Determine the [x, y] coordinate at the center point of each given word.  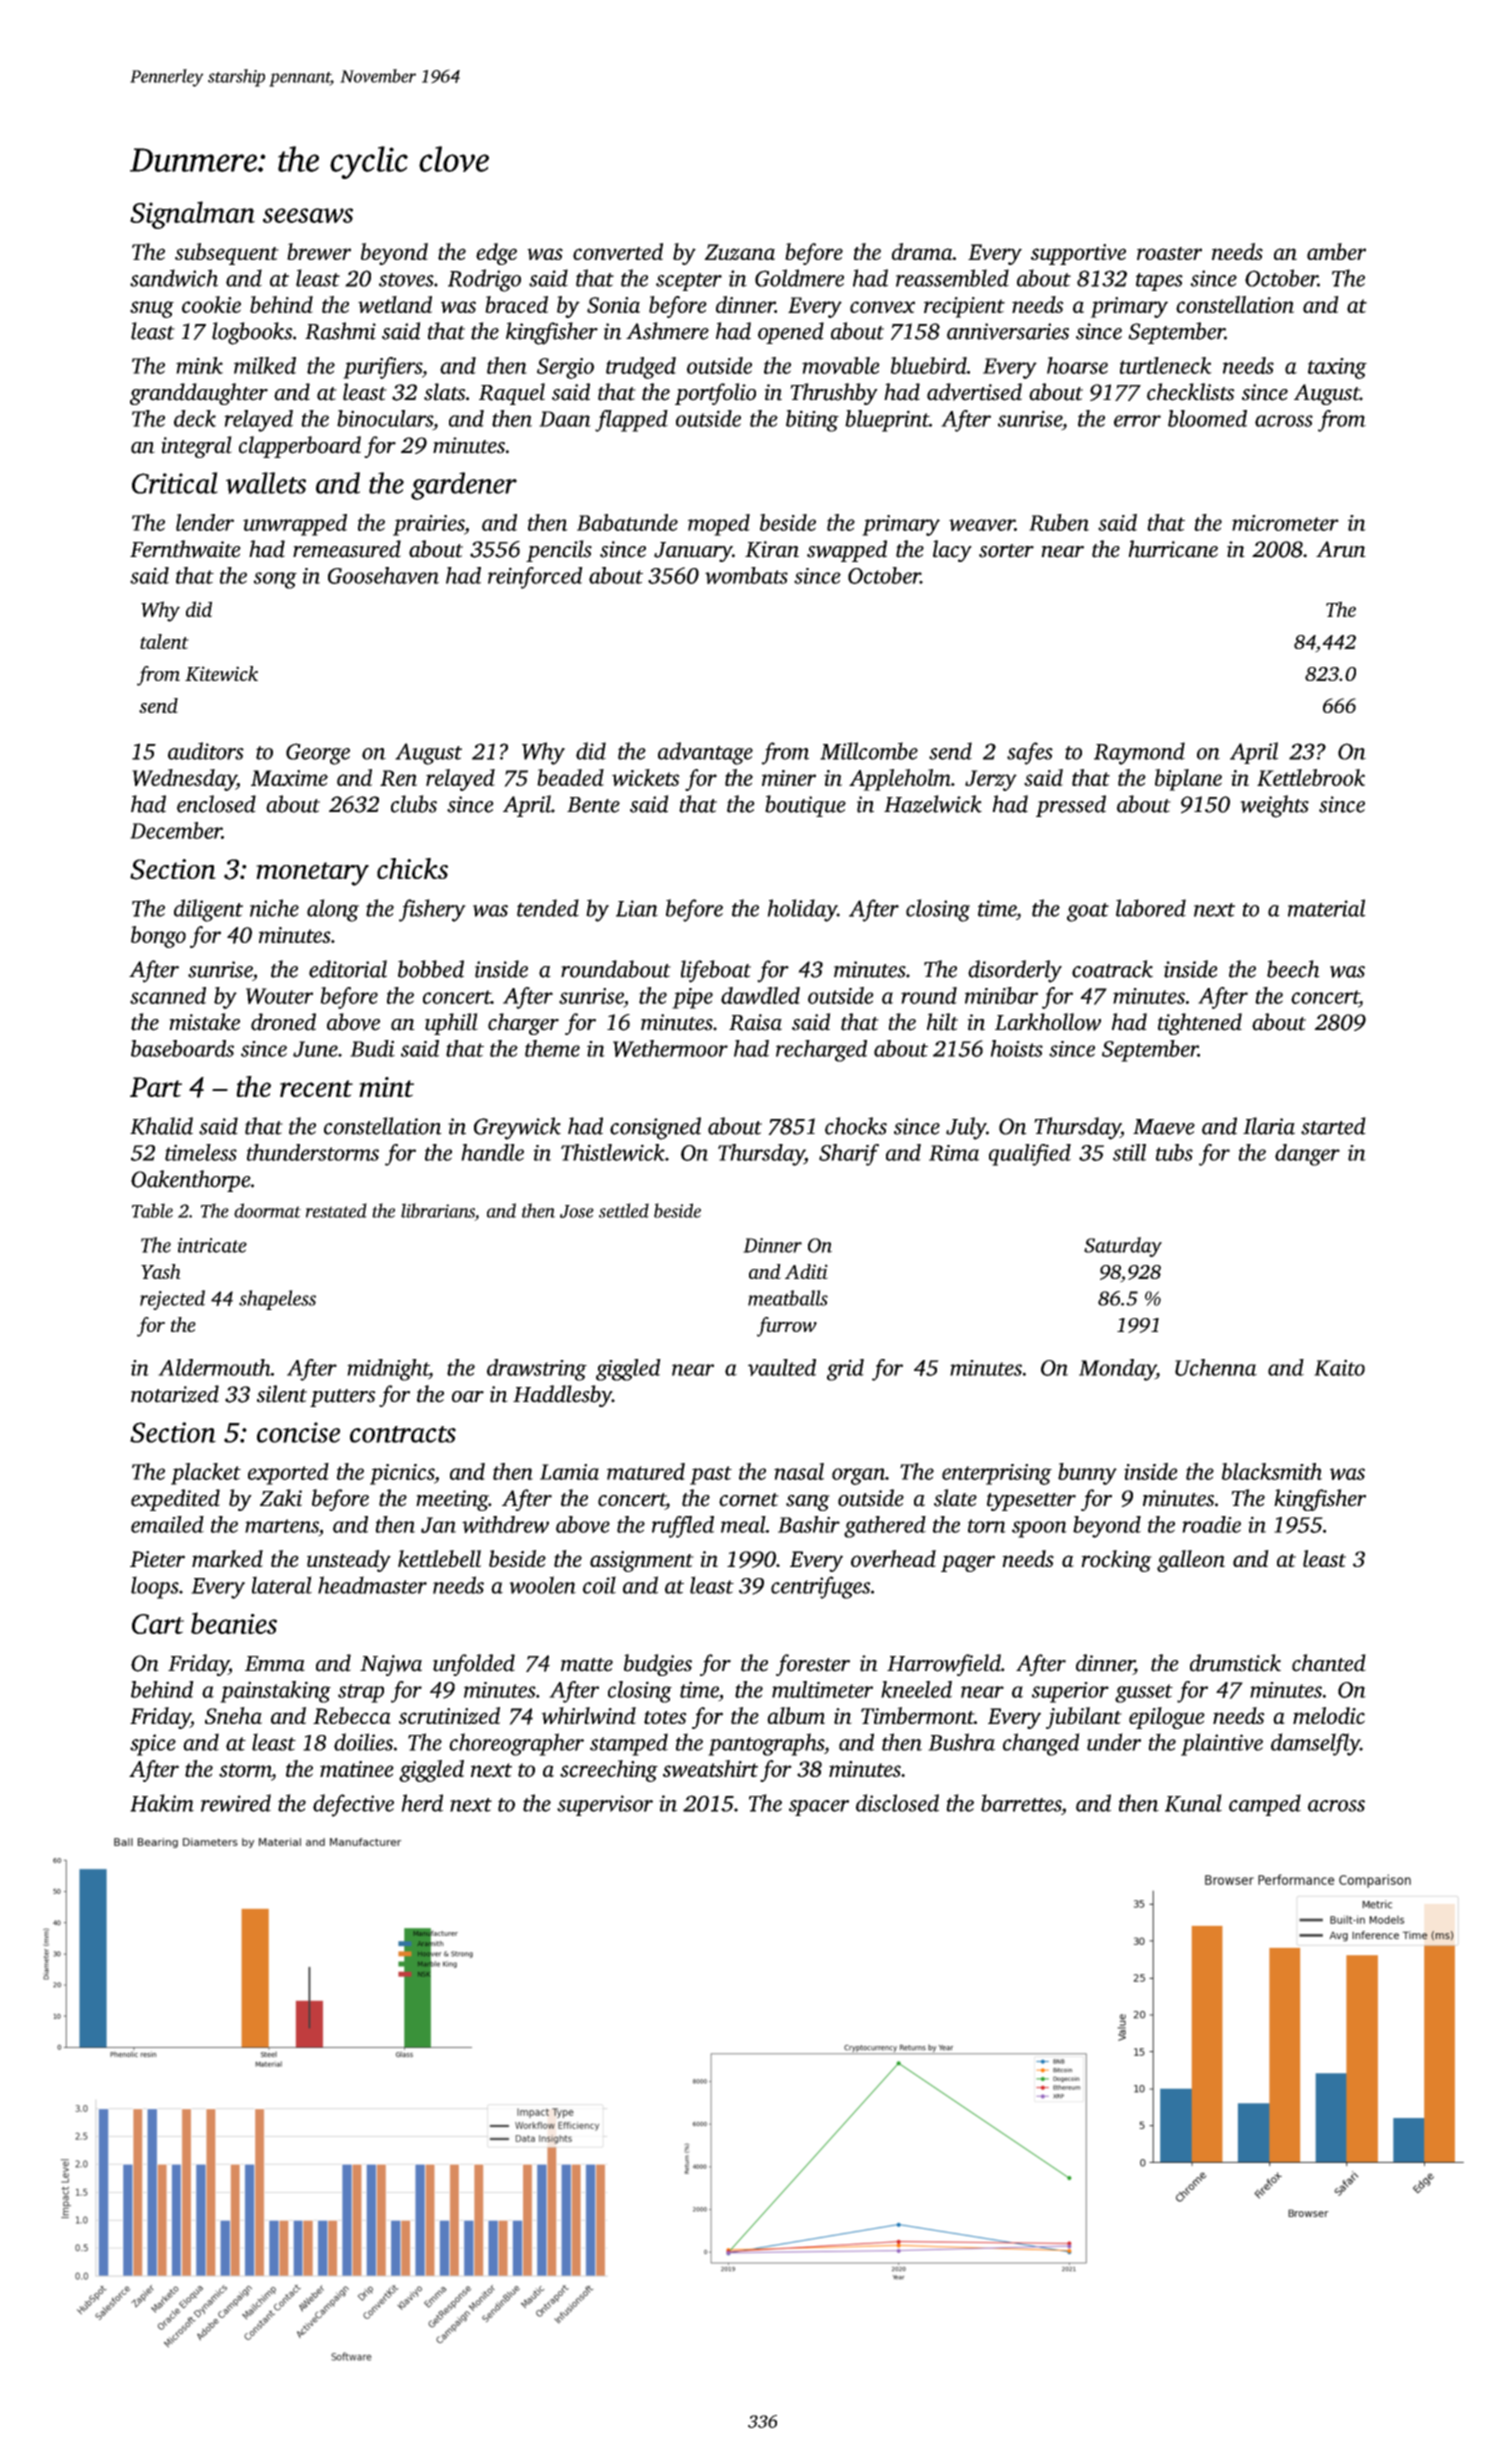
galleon [1191, 1561]
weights [1274, 806]
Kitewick [221, 673]
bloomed [1207, 418]
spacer [819, 1808]
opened [791, 333]
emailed [167, 1524]
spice [153, 1745]
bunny [1087, 1474]
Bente [593, 805]
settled [624, 1210]
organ [858, 1476]
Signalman [192, 215]
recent [316, 1088]
